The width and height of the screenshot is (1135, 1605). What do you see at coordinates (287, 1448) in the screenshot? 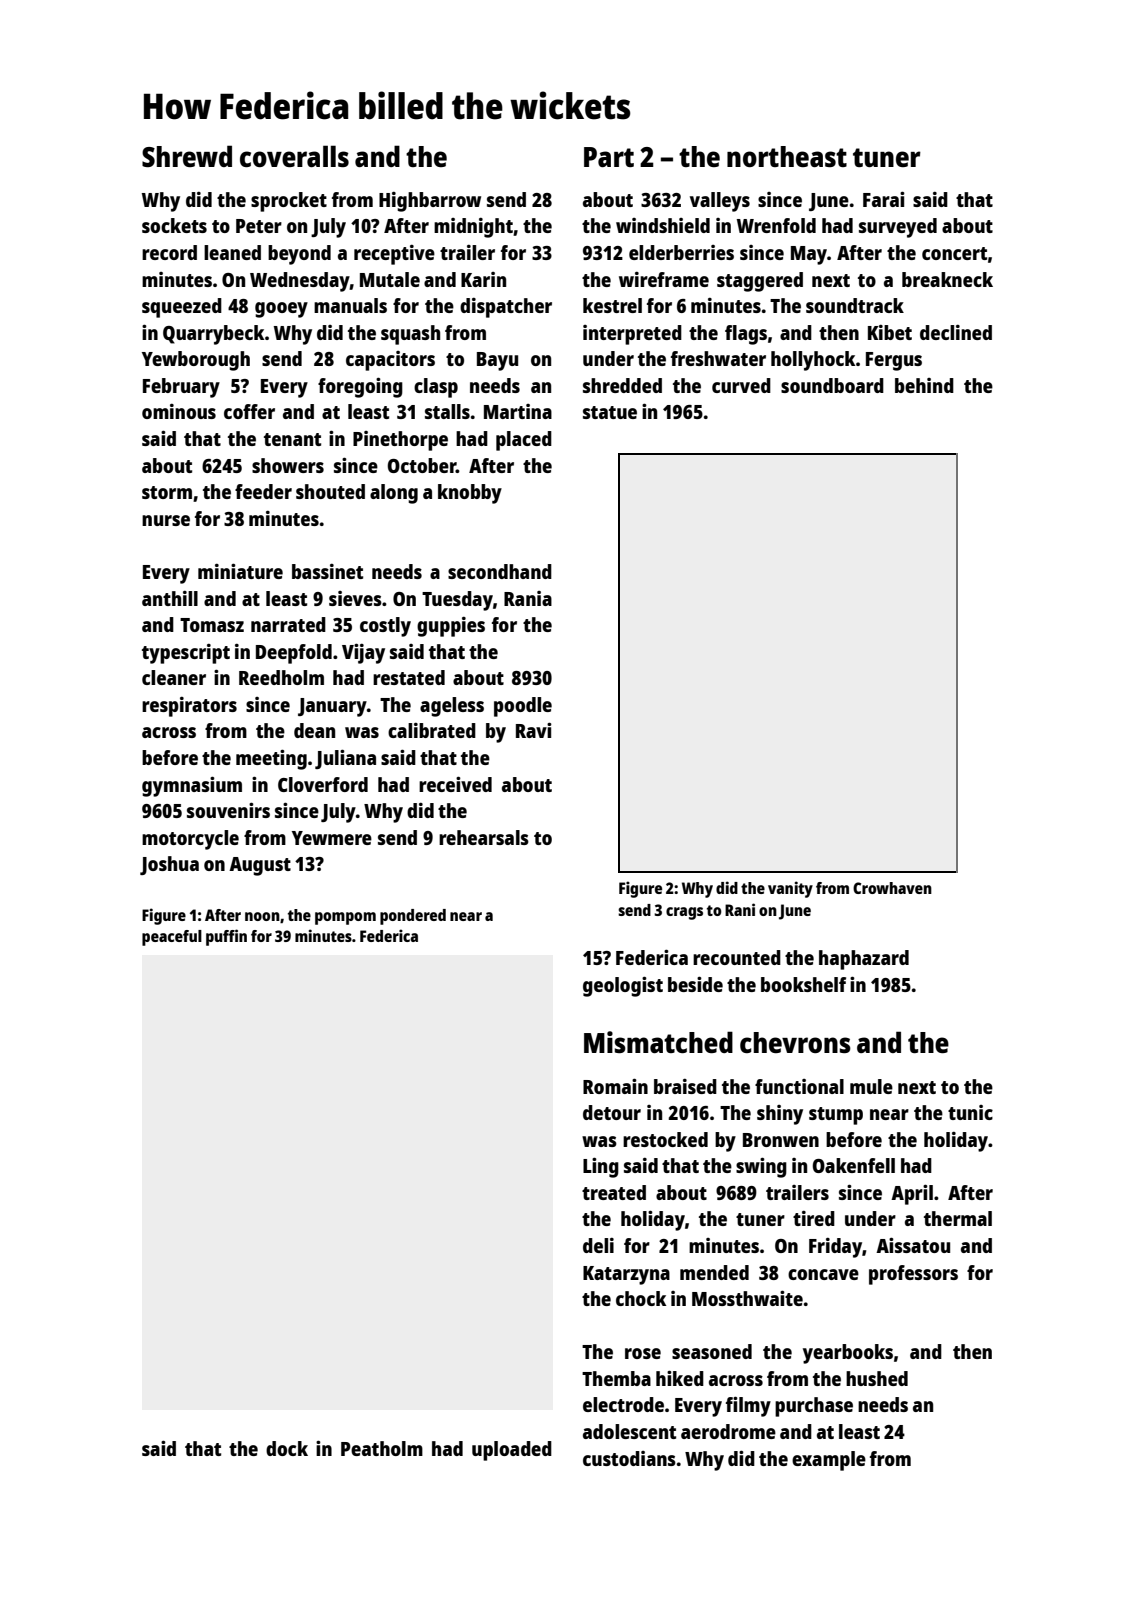
I see `dock` at bounding box center [287, 1448].
